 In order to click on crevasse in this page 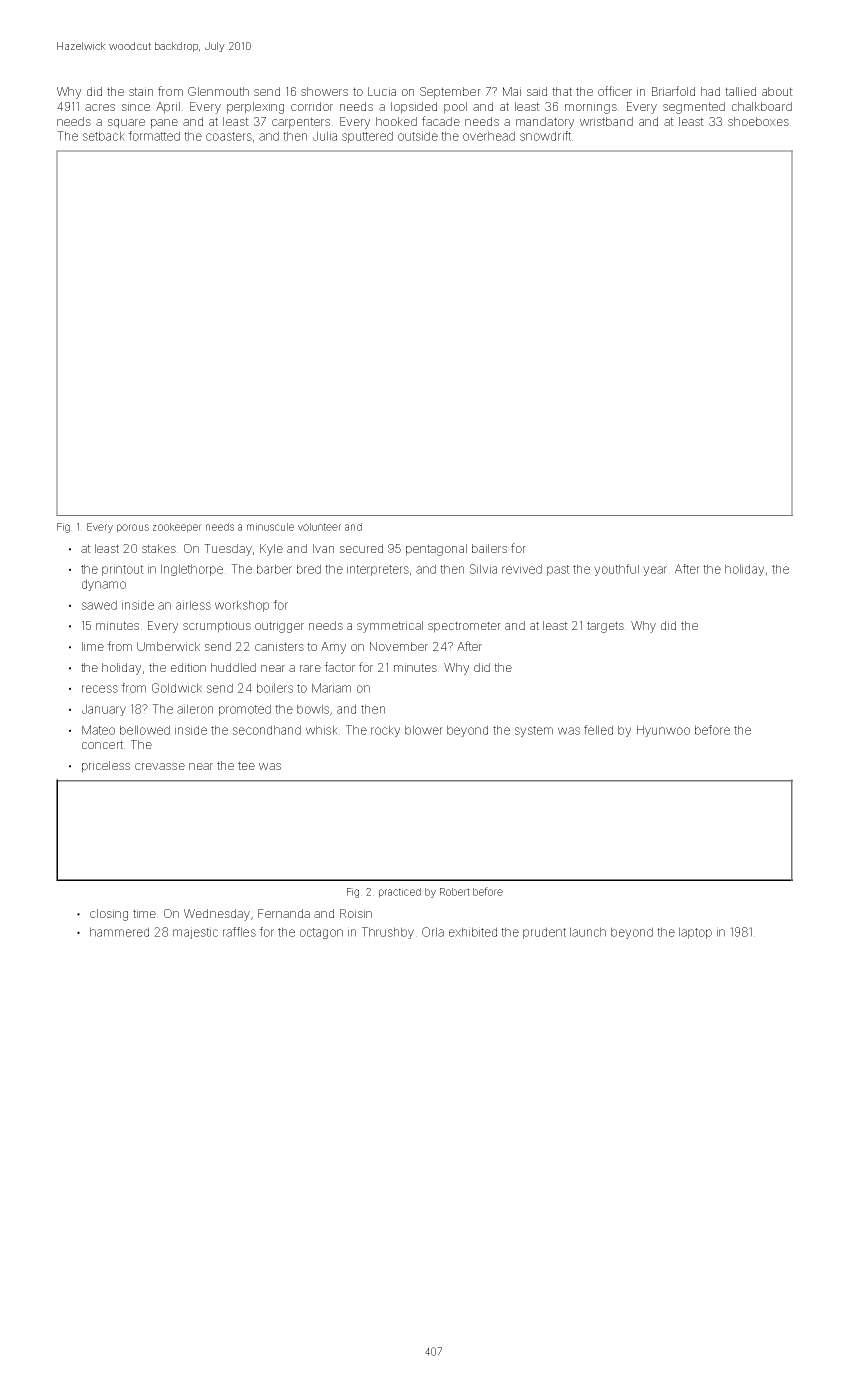, I will do `click(160, 766)`.
